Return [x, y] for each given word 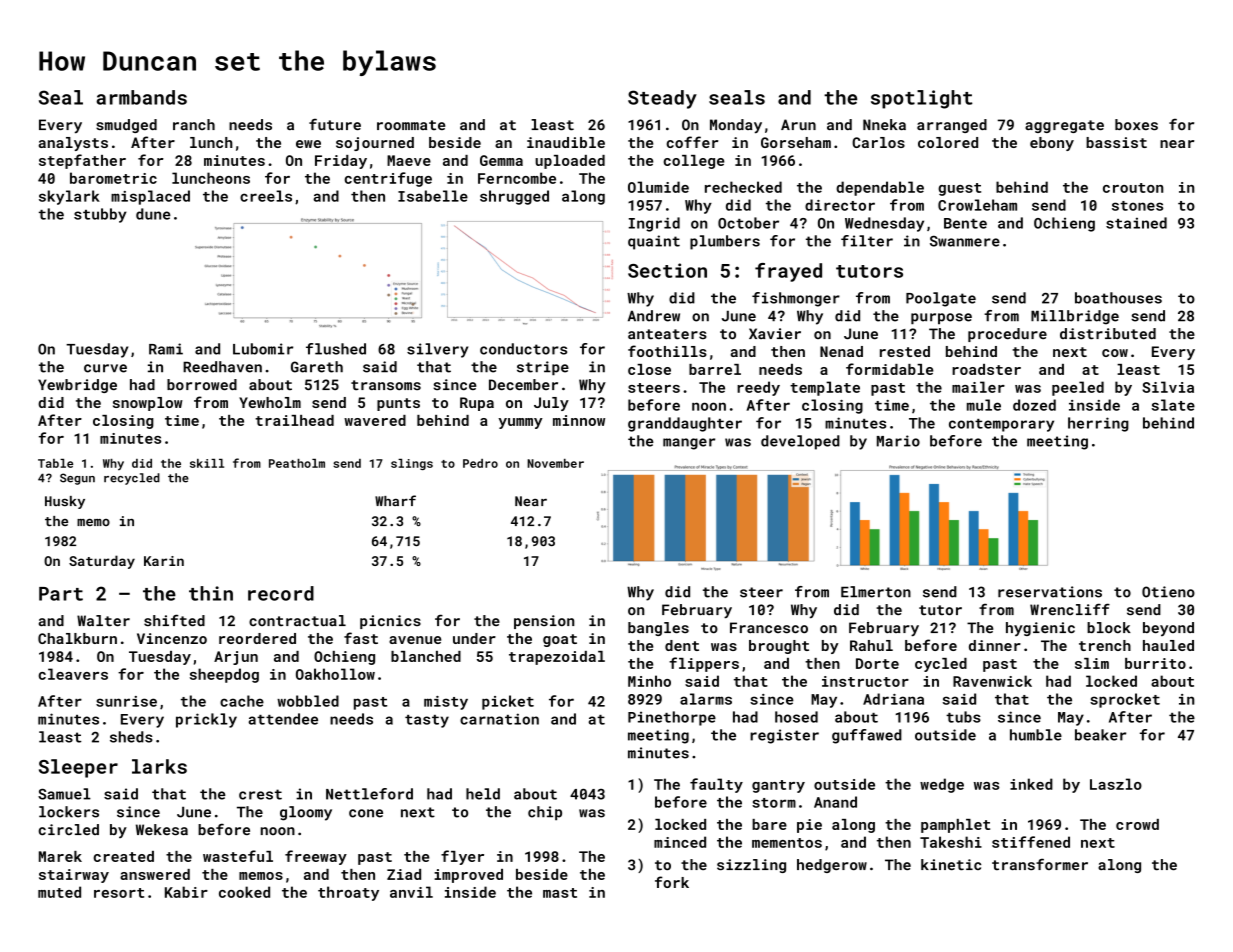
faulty [716, 785]
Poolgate [941, 299]
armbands [141, 97]
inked [1031, 784]
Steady [662, 99]
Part [61, 594]
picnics [390, 622]
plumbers [725, 242]
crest [260, 794]
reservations [1050, 592]
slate [1173, 405]
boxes [1136, 125]
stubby [100, 215]
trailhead [294, 420]
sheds [131, 737]
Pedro [480, 463]
